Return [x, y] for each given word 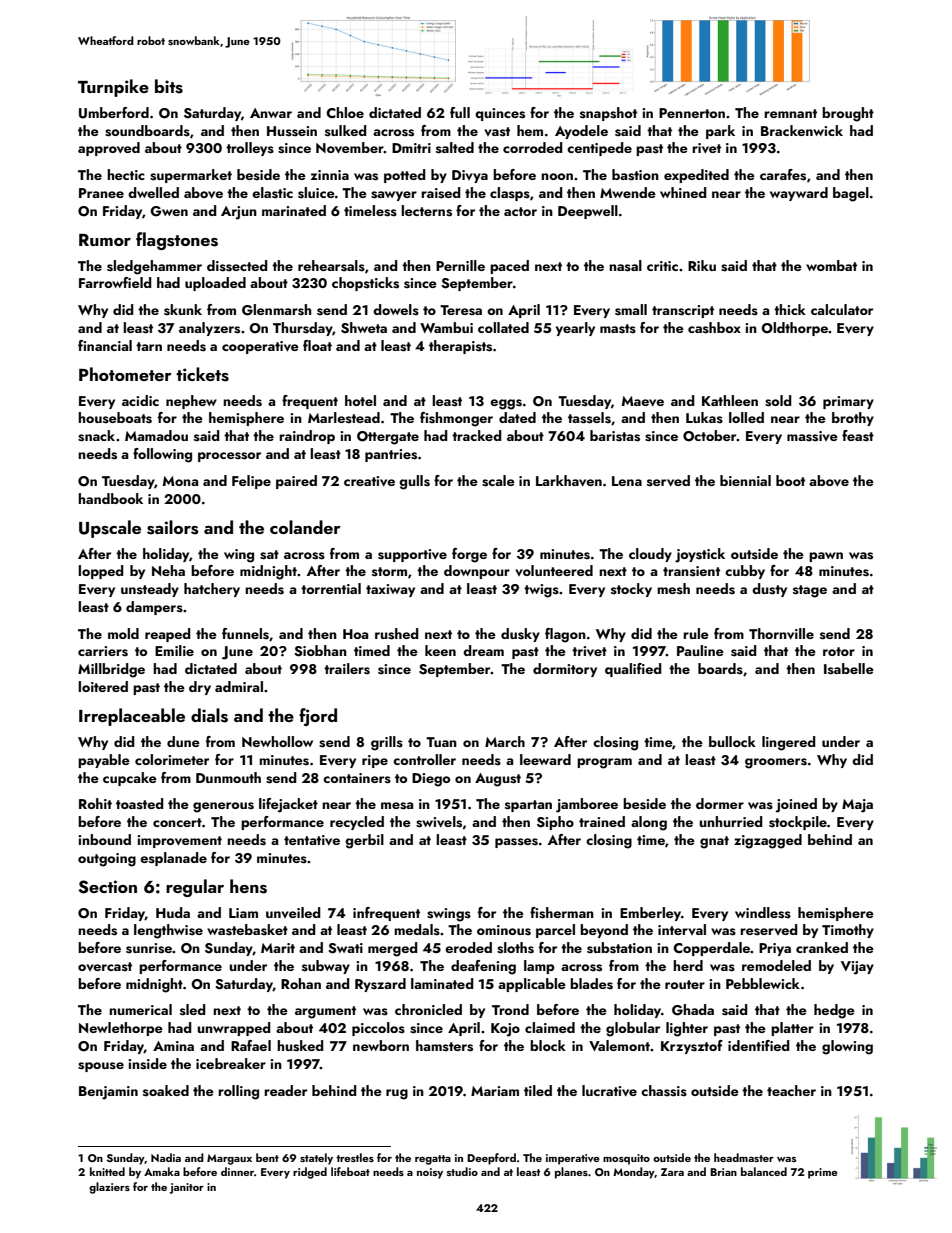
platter [792, 1029]
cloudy [650, 555]
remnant [790, 113]
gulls [414, 482]
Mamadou [156, 435]
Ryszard [380, 985]
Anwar [271, 113]
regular [195, 888]
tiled [538, 1090]
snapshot [608, 114]
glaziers [109, 1188]
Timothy [848, 931]
